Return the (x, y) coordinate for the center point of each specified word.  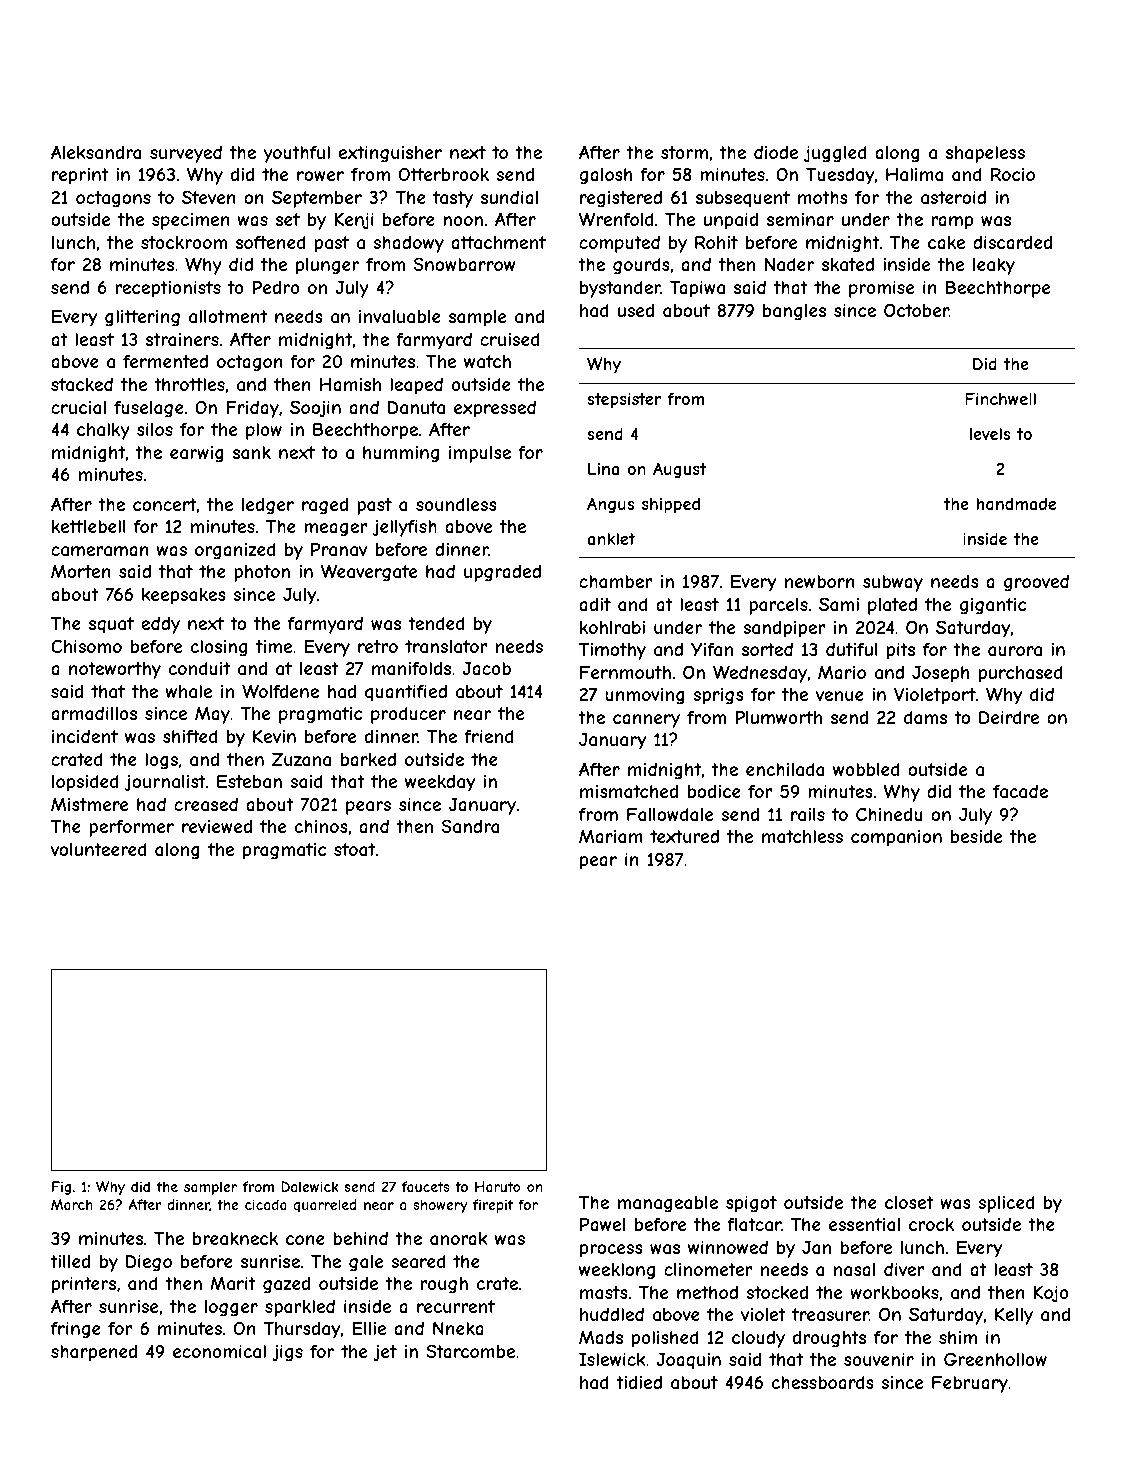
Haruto (498, 1186)
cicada (266, 1204)
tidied (639, 1382)
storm (684, 152)
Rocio (1013, 174)
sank (252, 452)
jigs (287, 1353)
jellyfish (405, 528)
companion (896, 838)
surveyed (186, 154)
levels (990, 434)
